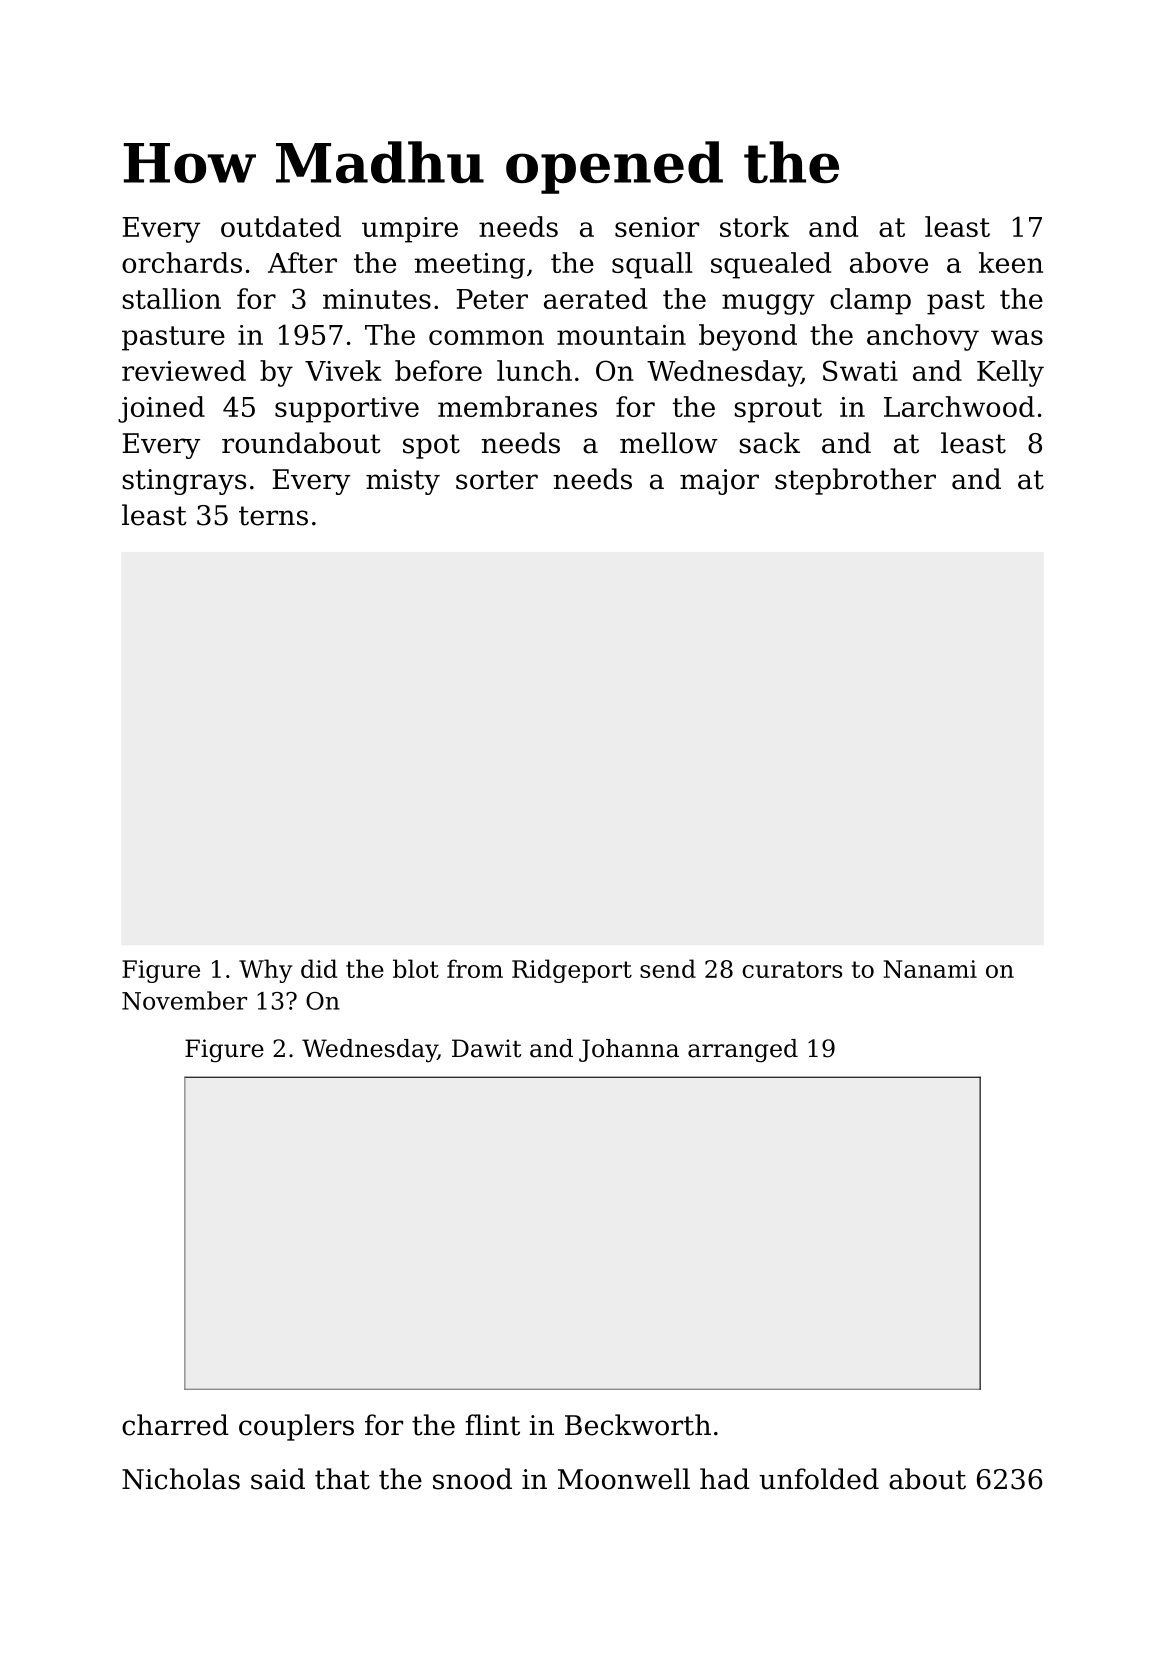 The image size is (1165, 1654). What do you see at coordinates (296, 1427) in the page?
I see `couplers` at bounding box center [296, 1427].
